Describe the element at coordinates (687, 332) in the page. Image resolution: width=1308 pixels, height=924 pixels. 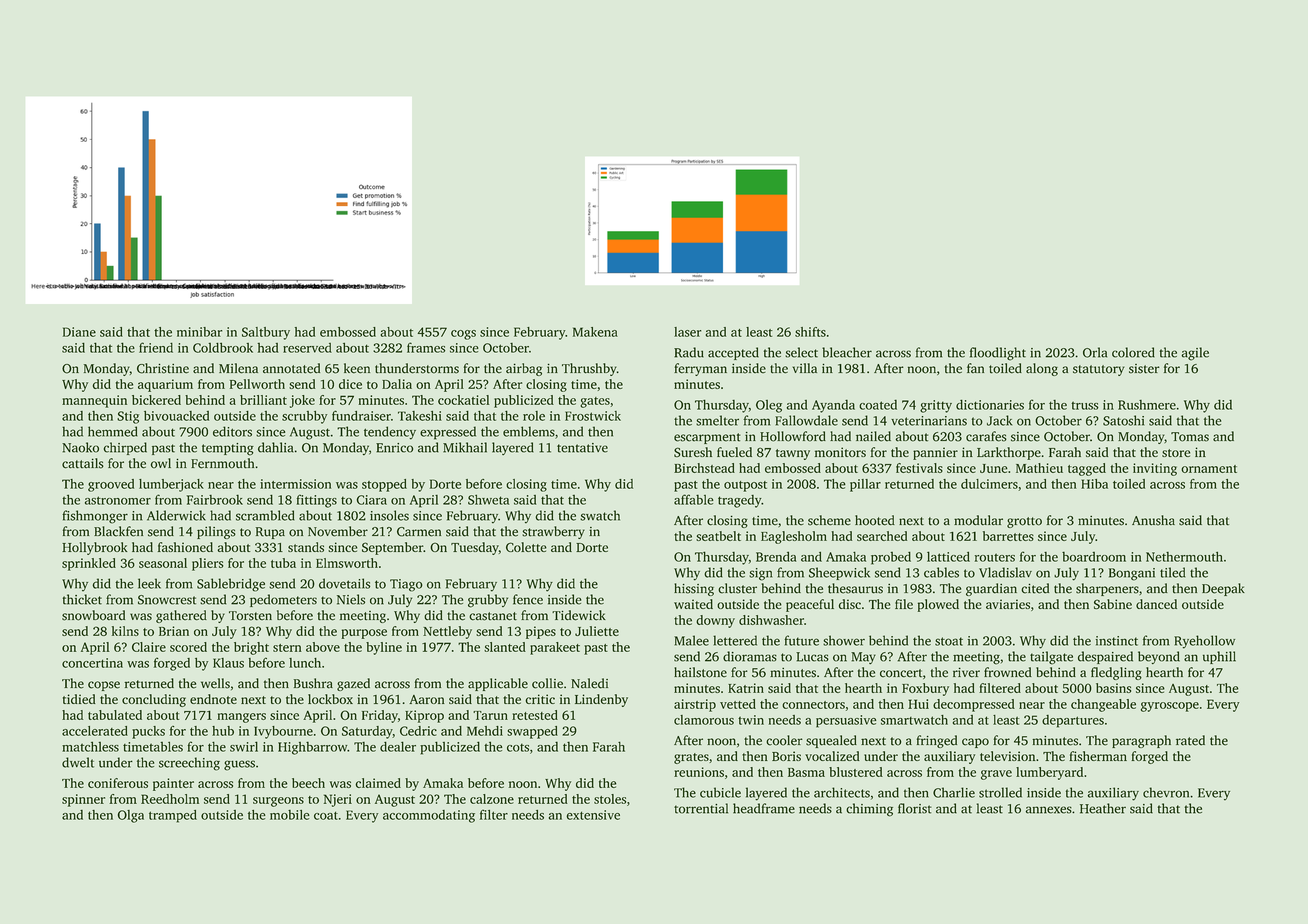
I see `laser` at that location.
